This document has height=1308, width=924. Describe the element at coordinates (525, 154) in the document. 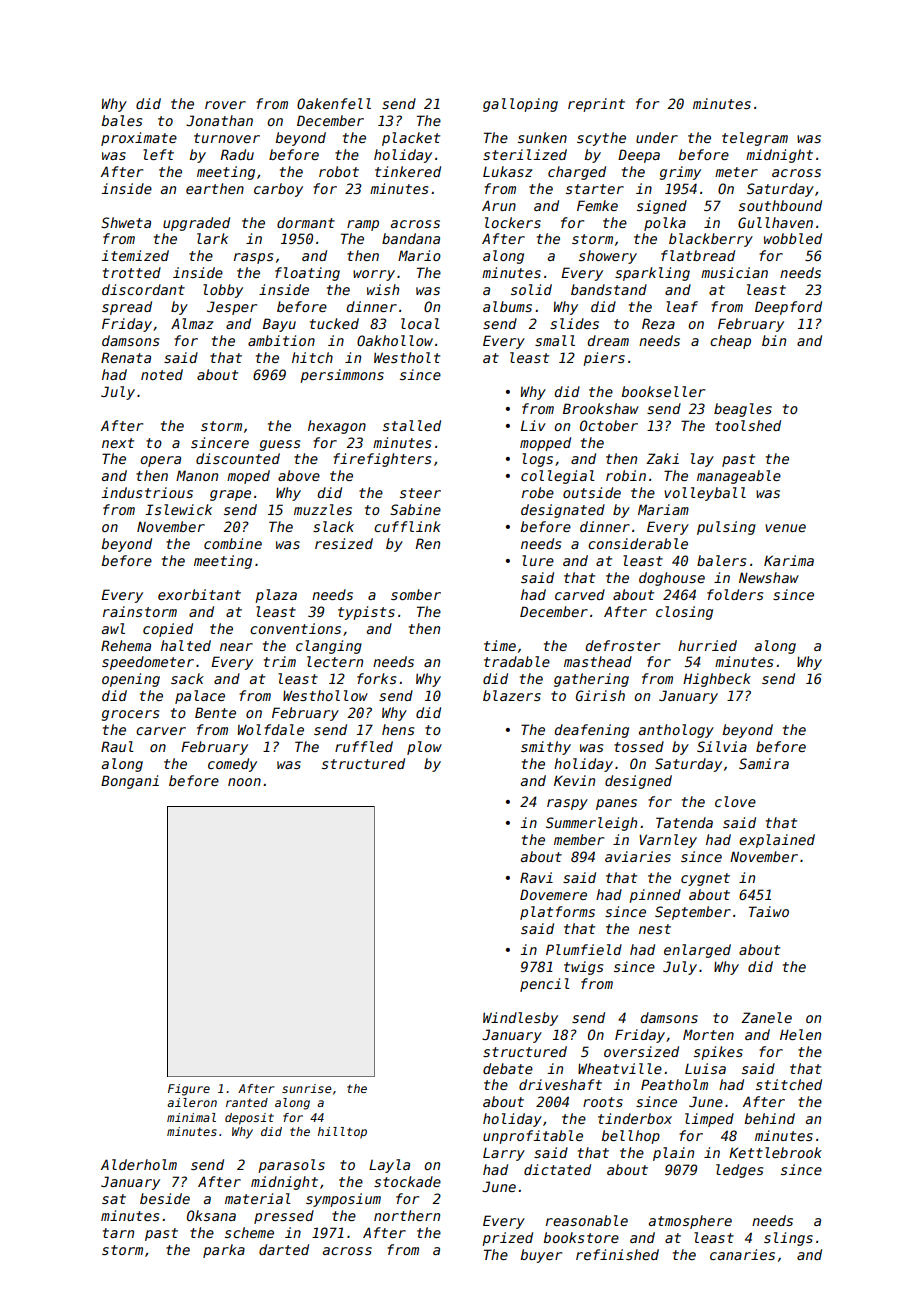

I see `sterilized` at that location.
